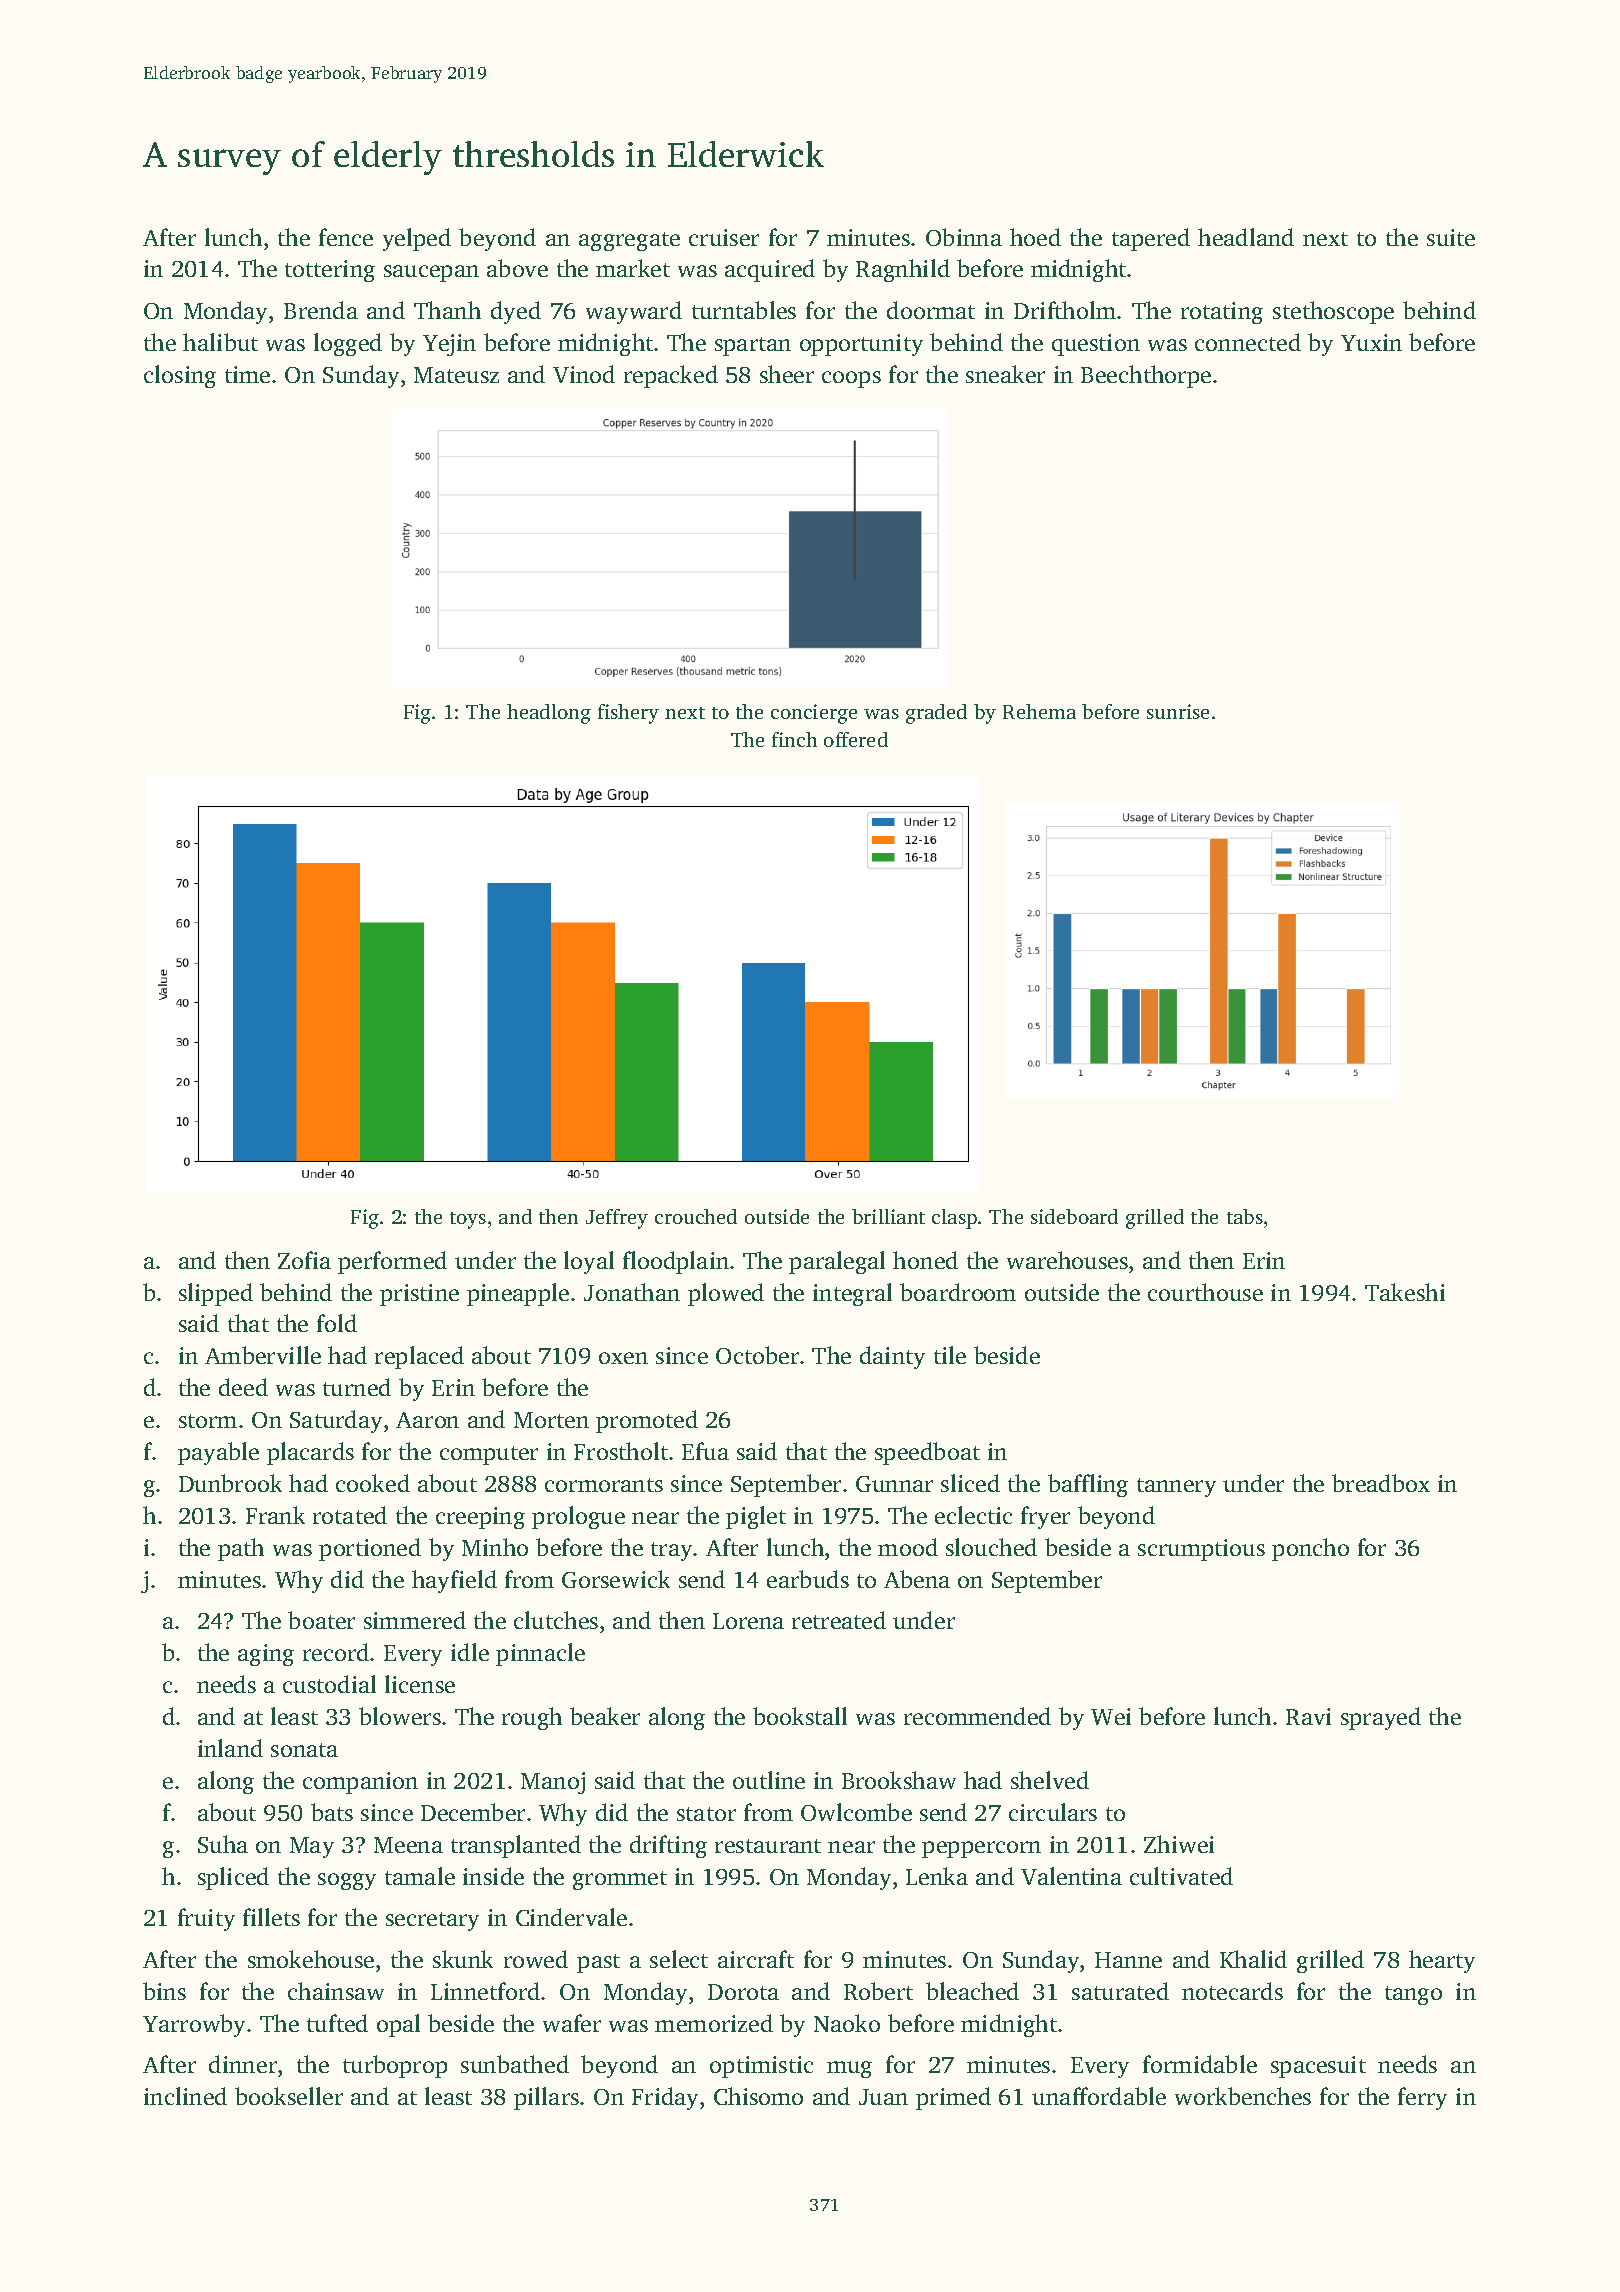 The height and width of the screenshot is (2292, 1620). What do you see at coordinates (1243, 2096) in the screenshot?
I see `workbenches` at bounding box center [1243, 2096].
